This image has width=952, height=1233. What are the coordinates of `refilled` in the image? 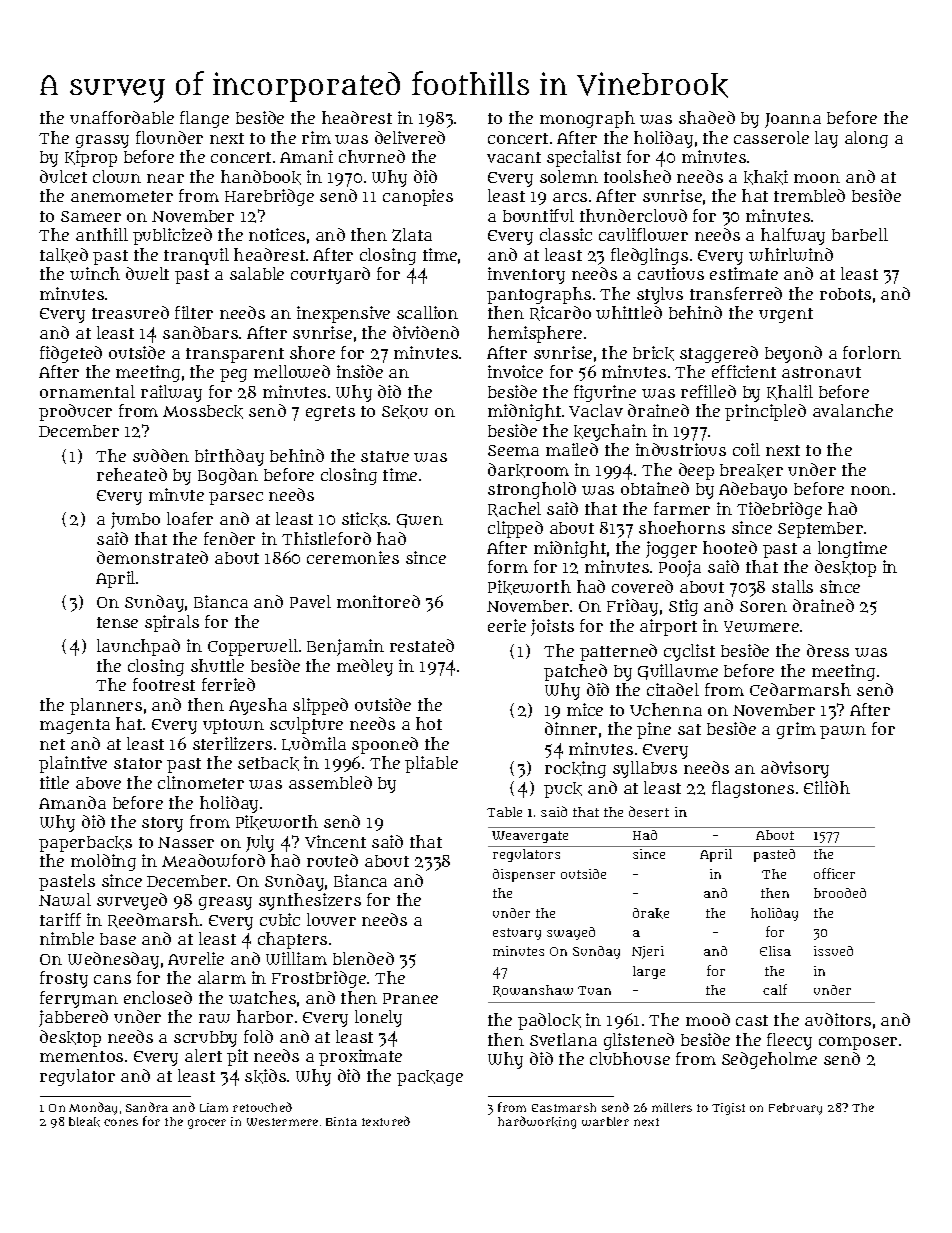 It's located at (708, 391).
